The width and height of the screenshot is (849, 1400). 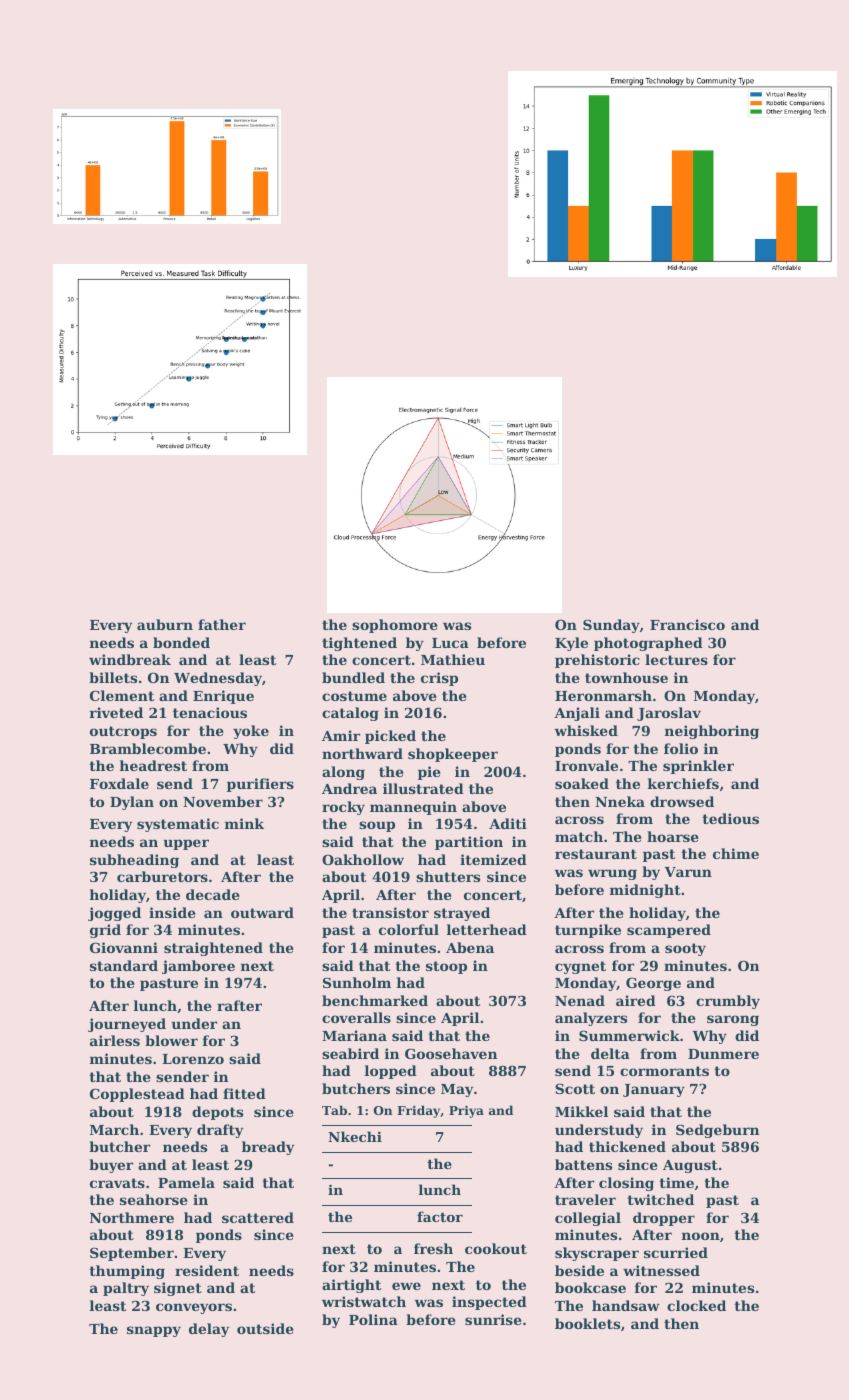 What do you see at coordinates (453, 755) in the screenshot?
I see `shopkeeper` at bounding box center [453, 755].
